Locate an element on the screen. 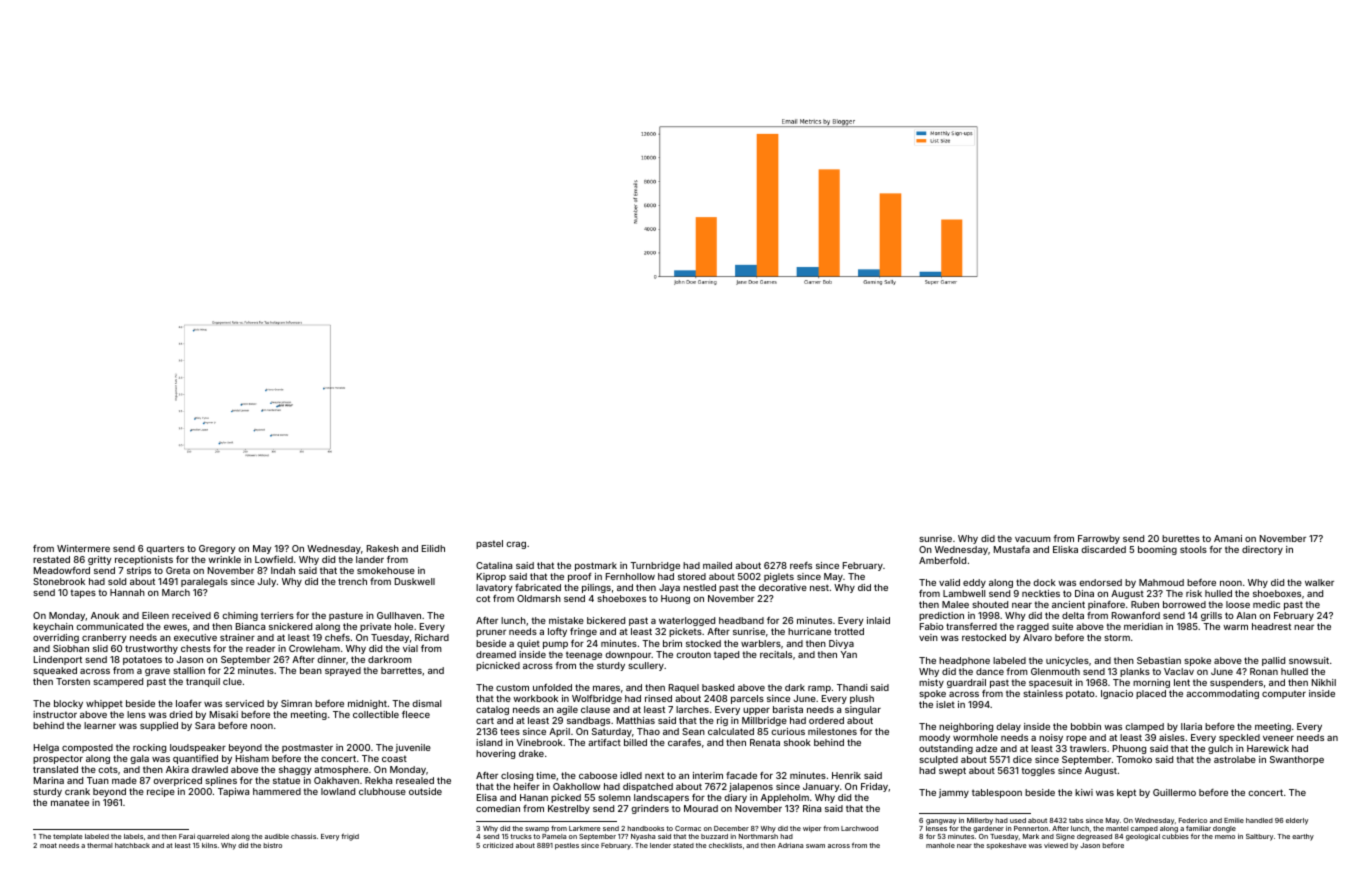 This screenshot has height=887, width=1372. kilns is located at coordinates (209, 845).
